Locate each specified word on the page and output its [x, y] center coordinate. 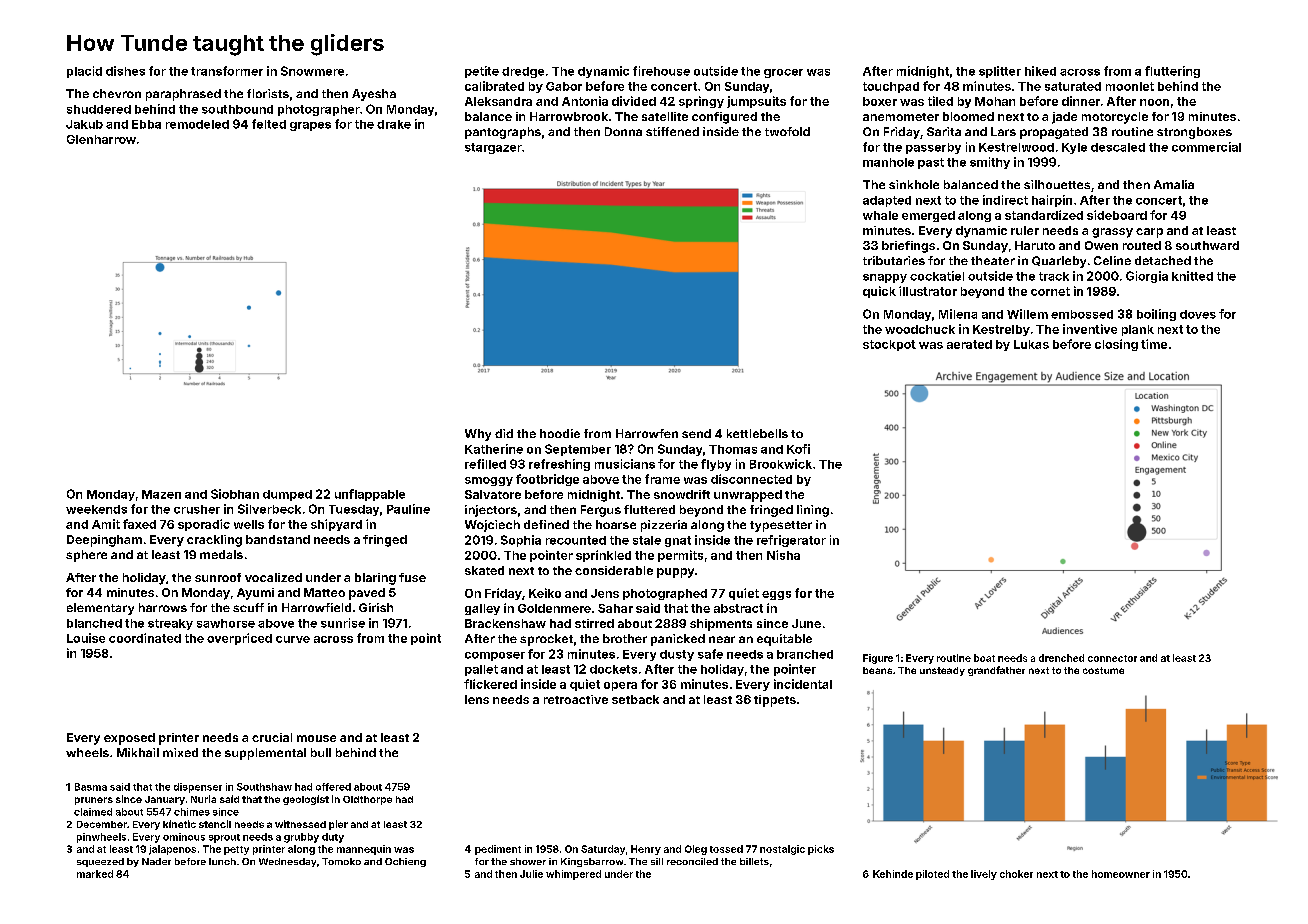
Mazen [161, 494]
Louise [86, 638]
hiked [1040, 71]
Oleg [696, 850]
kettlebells [757, 433]
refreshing [559, 465]
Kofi [798, 449]
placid [84, 72]
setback [635, 699]
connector [1112, 658]
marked [95, 874]
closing [1116, 345]
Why [478, 435]
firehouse [661, 71]
